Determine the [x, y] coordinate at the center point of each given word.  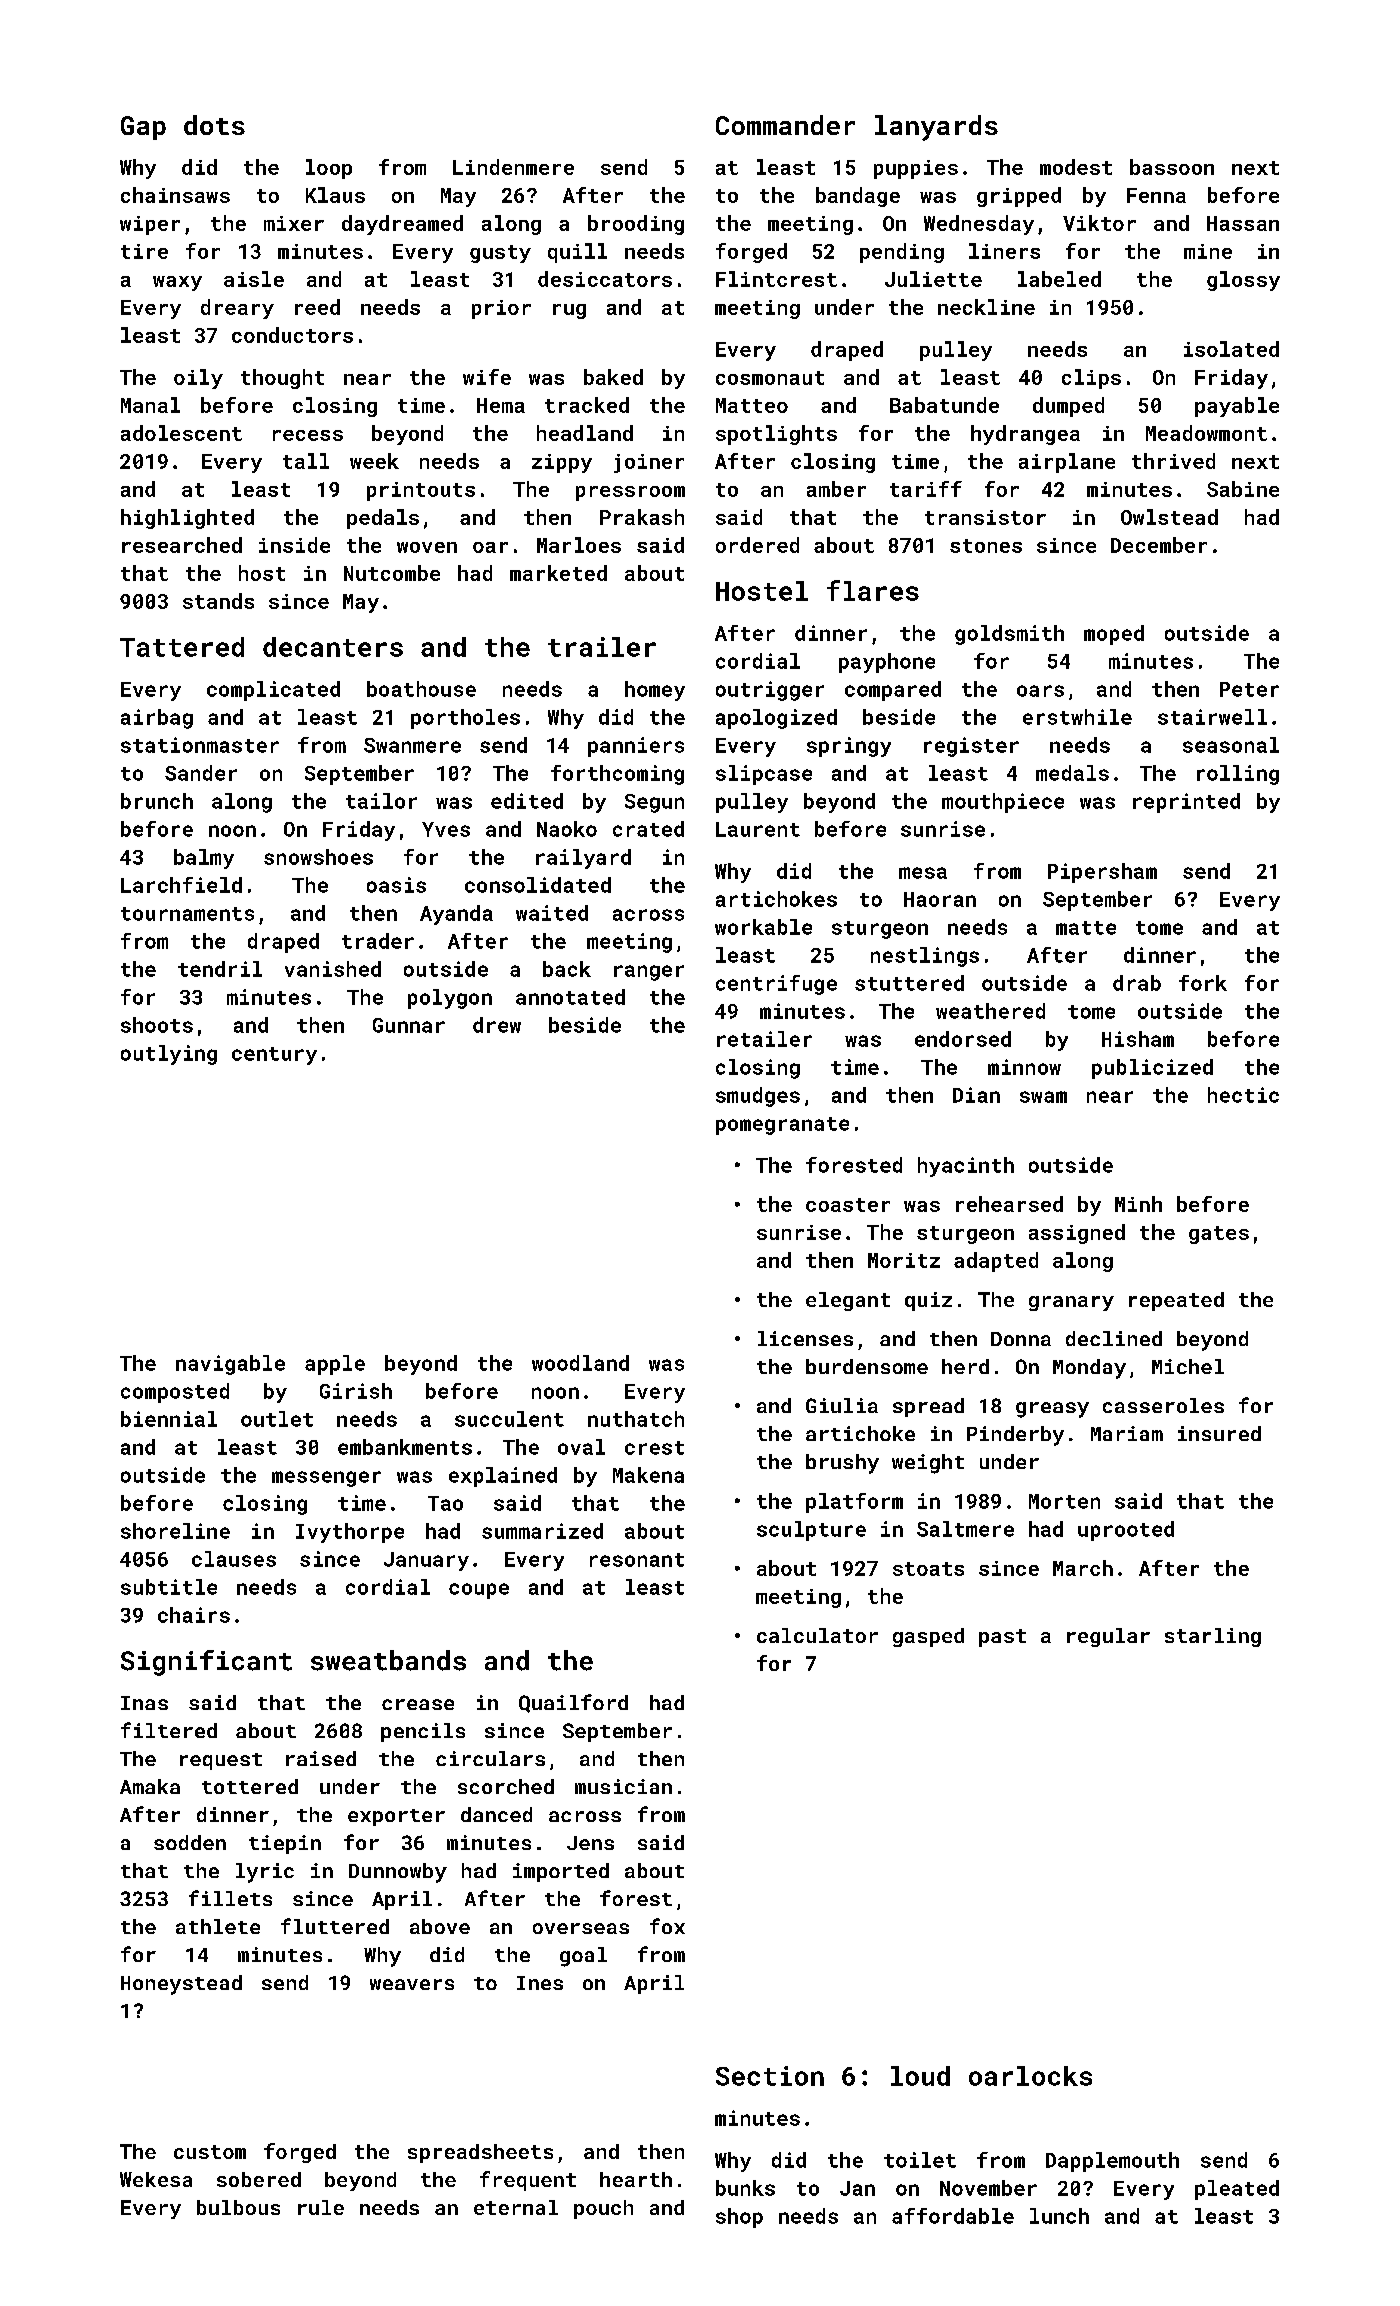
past [1002, 1638]
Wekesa [156, 2179]
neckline [986, 307]
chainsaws [175, 195]
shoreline [175, 1531]
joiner [649, 463]
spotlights [776, 435]
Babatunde [944, 405]
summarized [542, 1531]
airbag [157, 719]
